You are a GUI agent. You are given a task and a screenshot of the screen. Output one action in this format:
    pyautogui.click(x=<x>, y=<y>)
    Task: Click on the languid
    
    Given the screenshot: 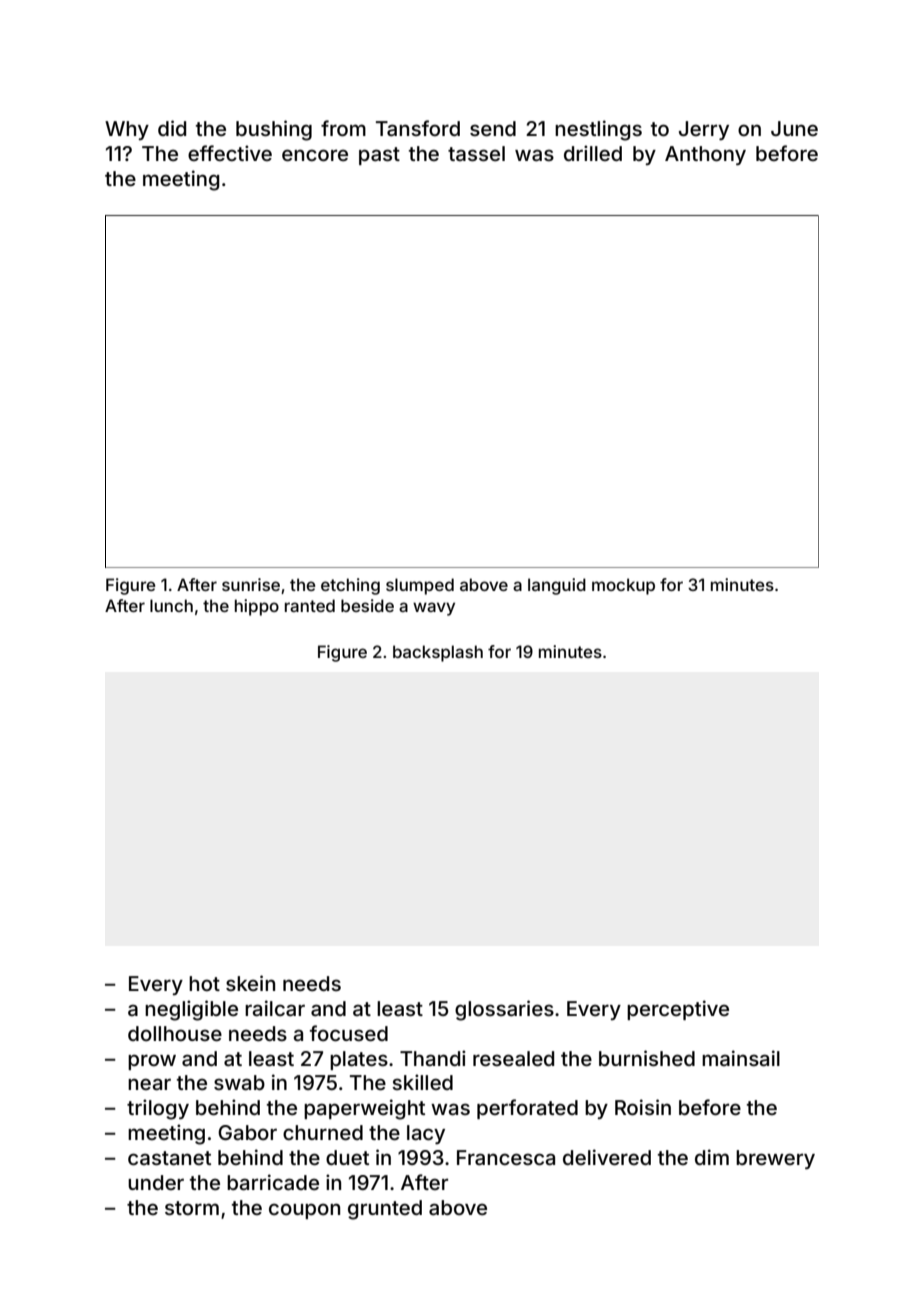 What is the action you would take?
    pyautogui.click(x=557, y=586)
